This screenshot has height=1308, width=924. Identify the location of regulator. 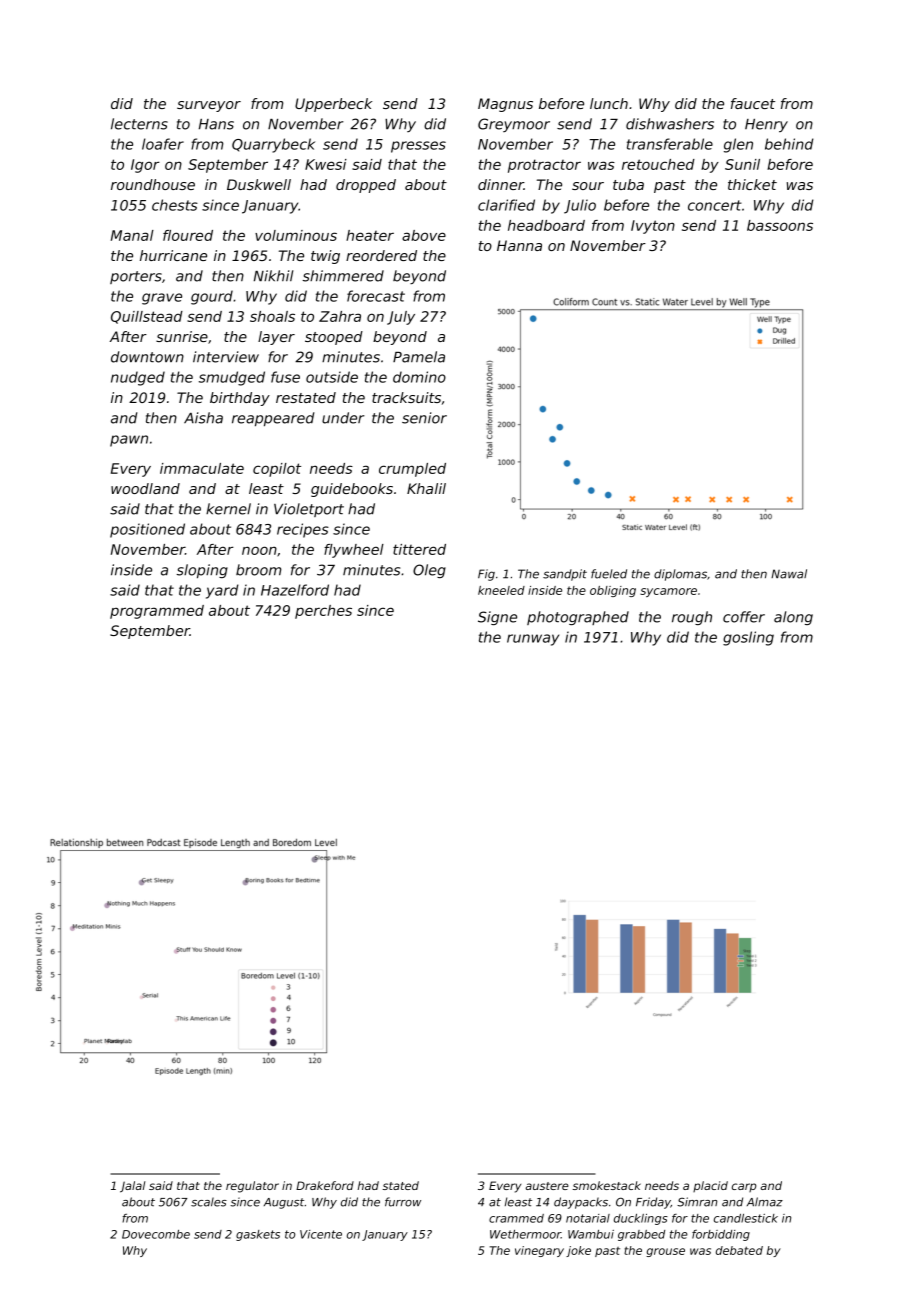
(252, 1187).
